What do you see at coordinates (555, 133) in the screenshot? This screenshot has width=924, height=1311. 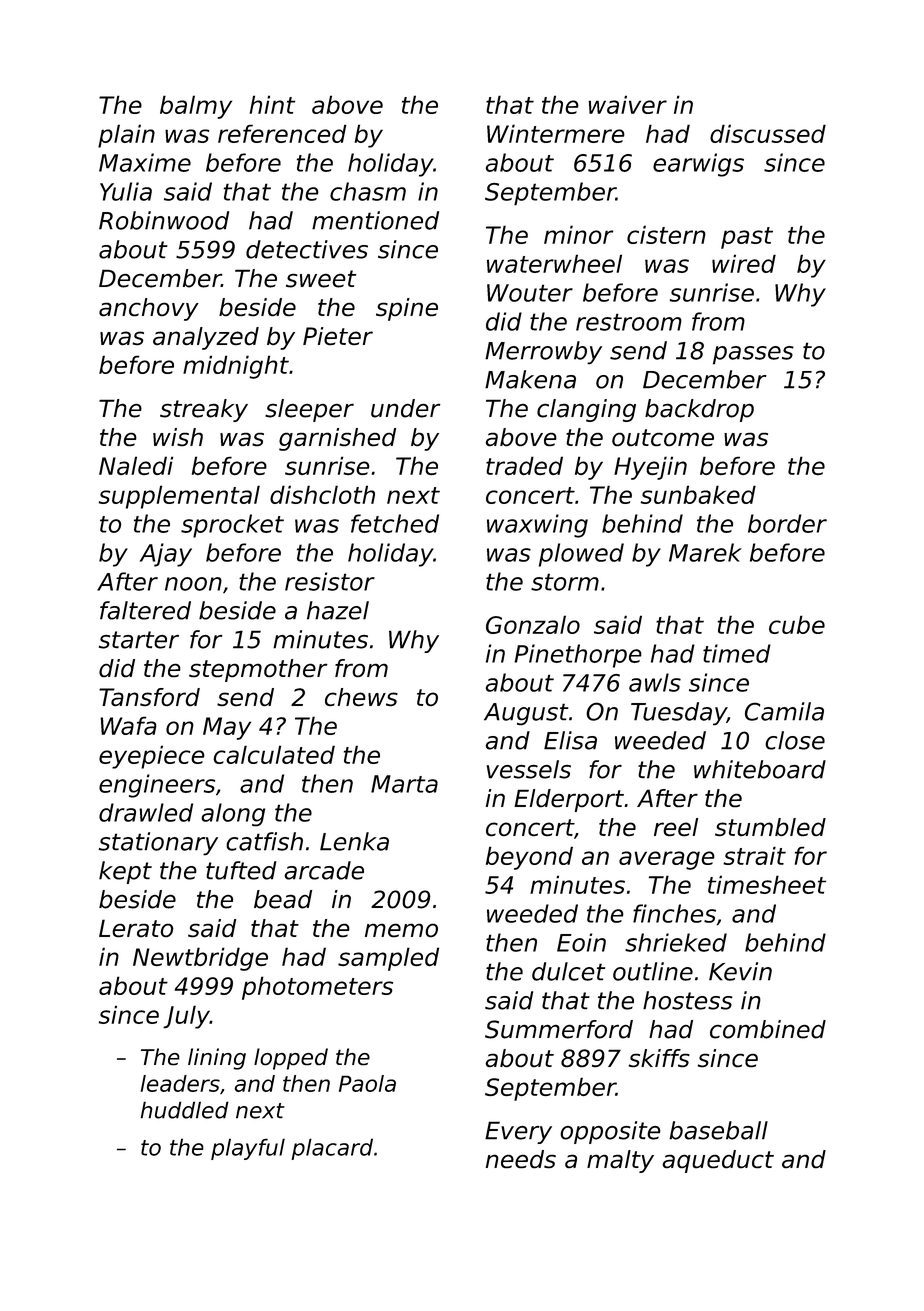 I see `Wintermere` at bounding box center [555, 133].
